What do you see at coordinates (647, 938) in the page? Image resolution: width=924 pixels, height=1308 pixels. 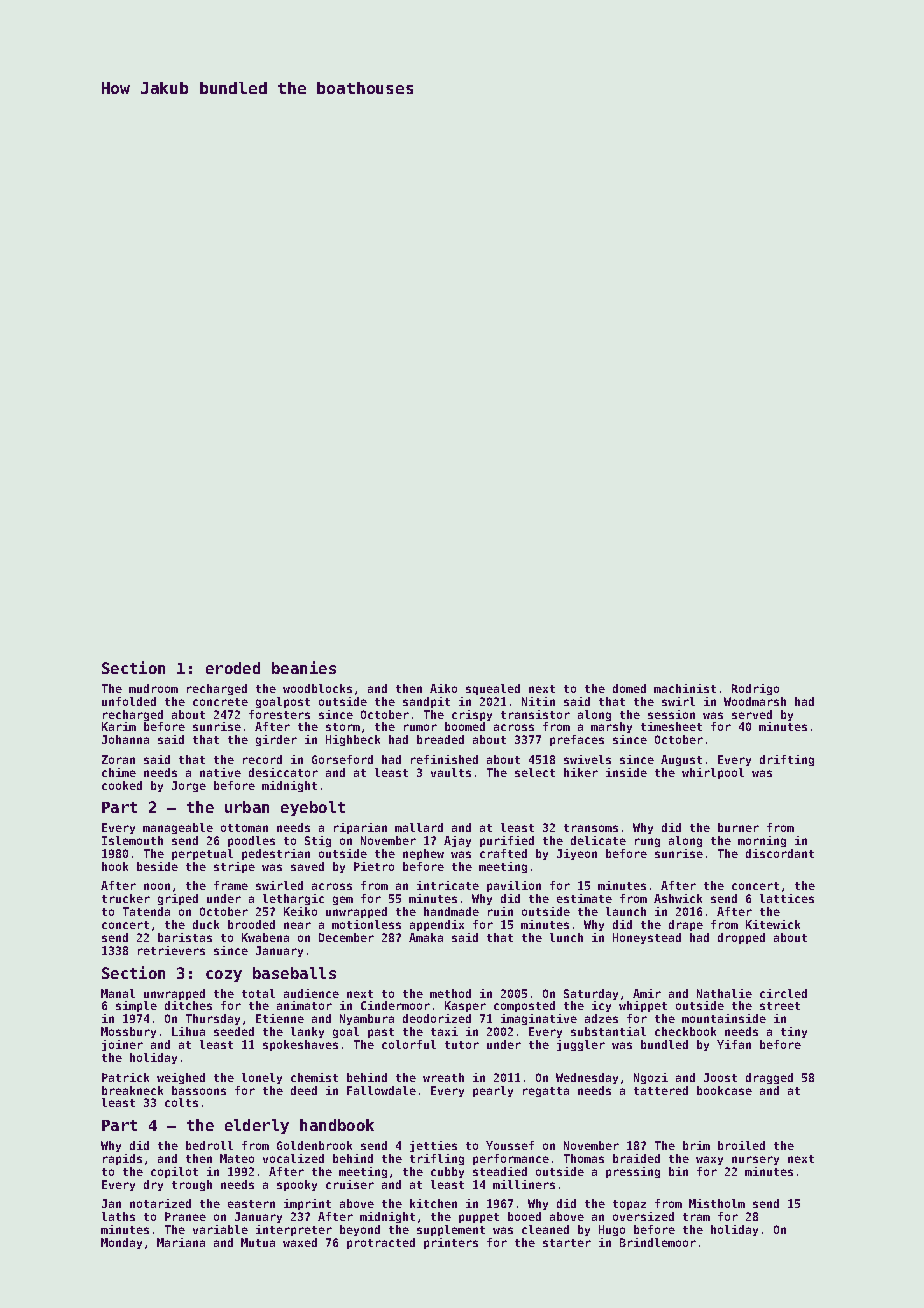 I see `Honeystead` at bounding box center [647, 938].
